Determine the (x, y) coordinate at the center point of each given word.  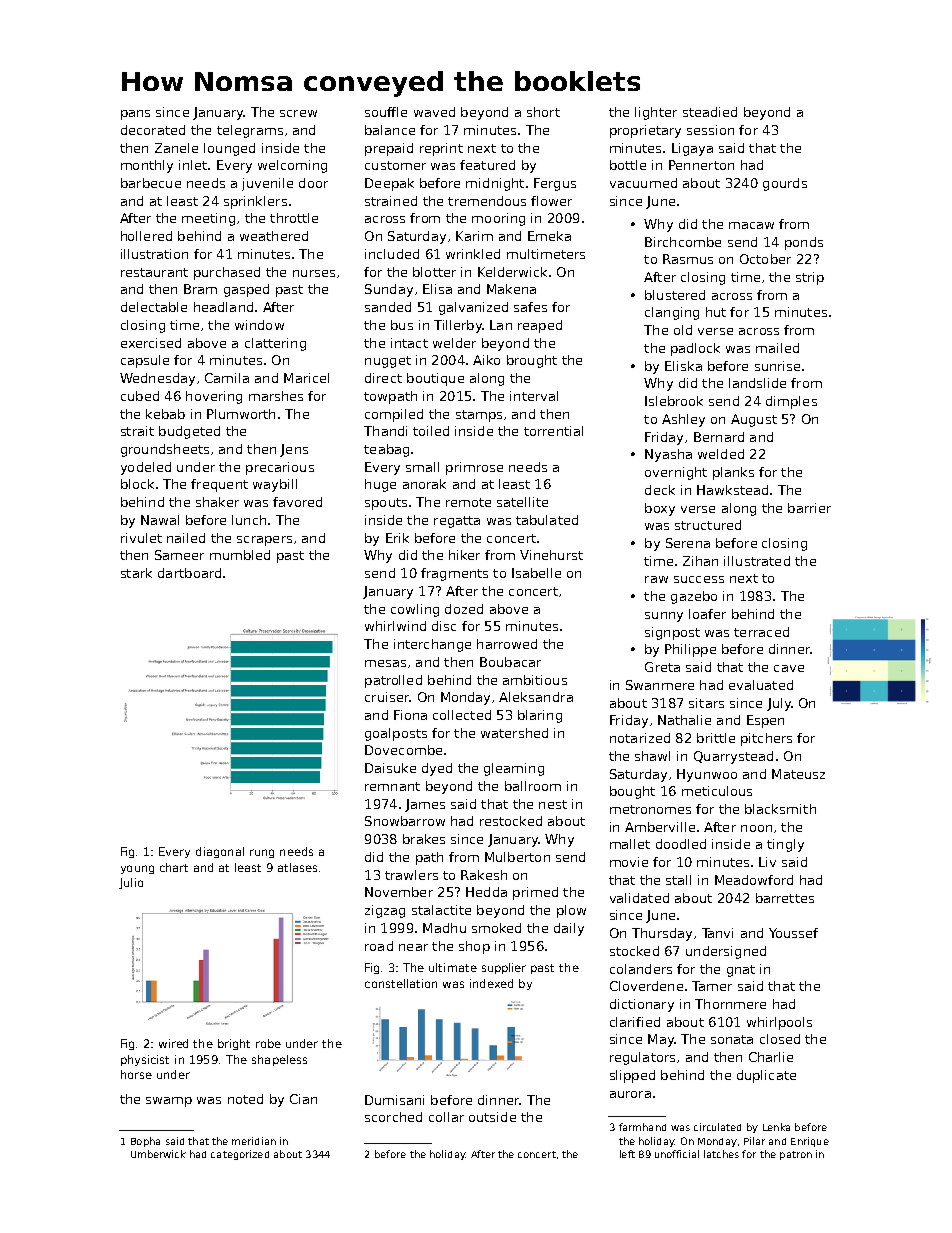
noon (756, 828)
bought (632, 792)
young (137, 869)
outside (492, 1117)
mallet (630, 844)
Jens (294, 450)
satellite (522, 502)
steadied (710, 112)
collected (462, 715)
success (699, 579)
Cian (303, 1099)
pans (135, 115)
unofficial (677, 1154)
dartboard (189, 573)
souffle (386, 112)
